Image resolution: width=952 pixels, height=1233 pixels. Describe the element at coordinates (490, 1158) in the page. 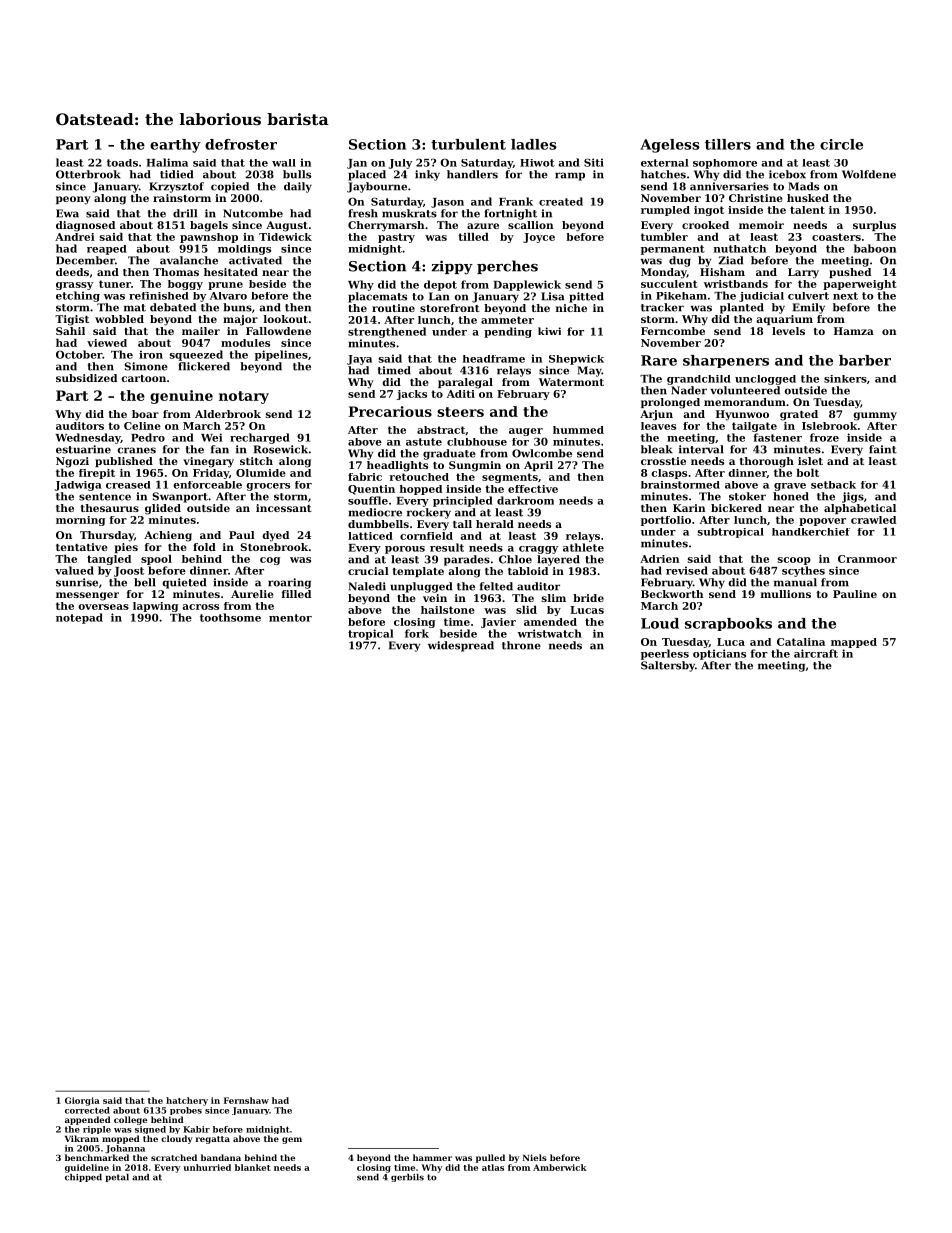

I see `pulled` at that location.
